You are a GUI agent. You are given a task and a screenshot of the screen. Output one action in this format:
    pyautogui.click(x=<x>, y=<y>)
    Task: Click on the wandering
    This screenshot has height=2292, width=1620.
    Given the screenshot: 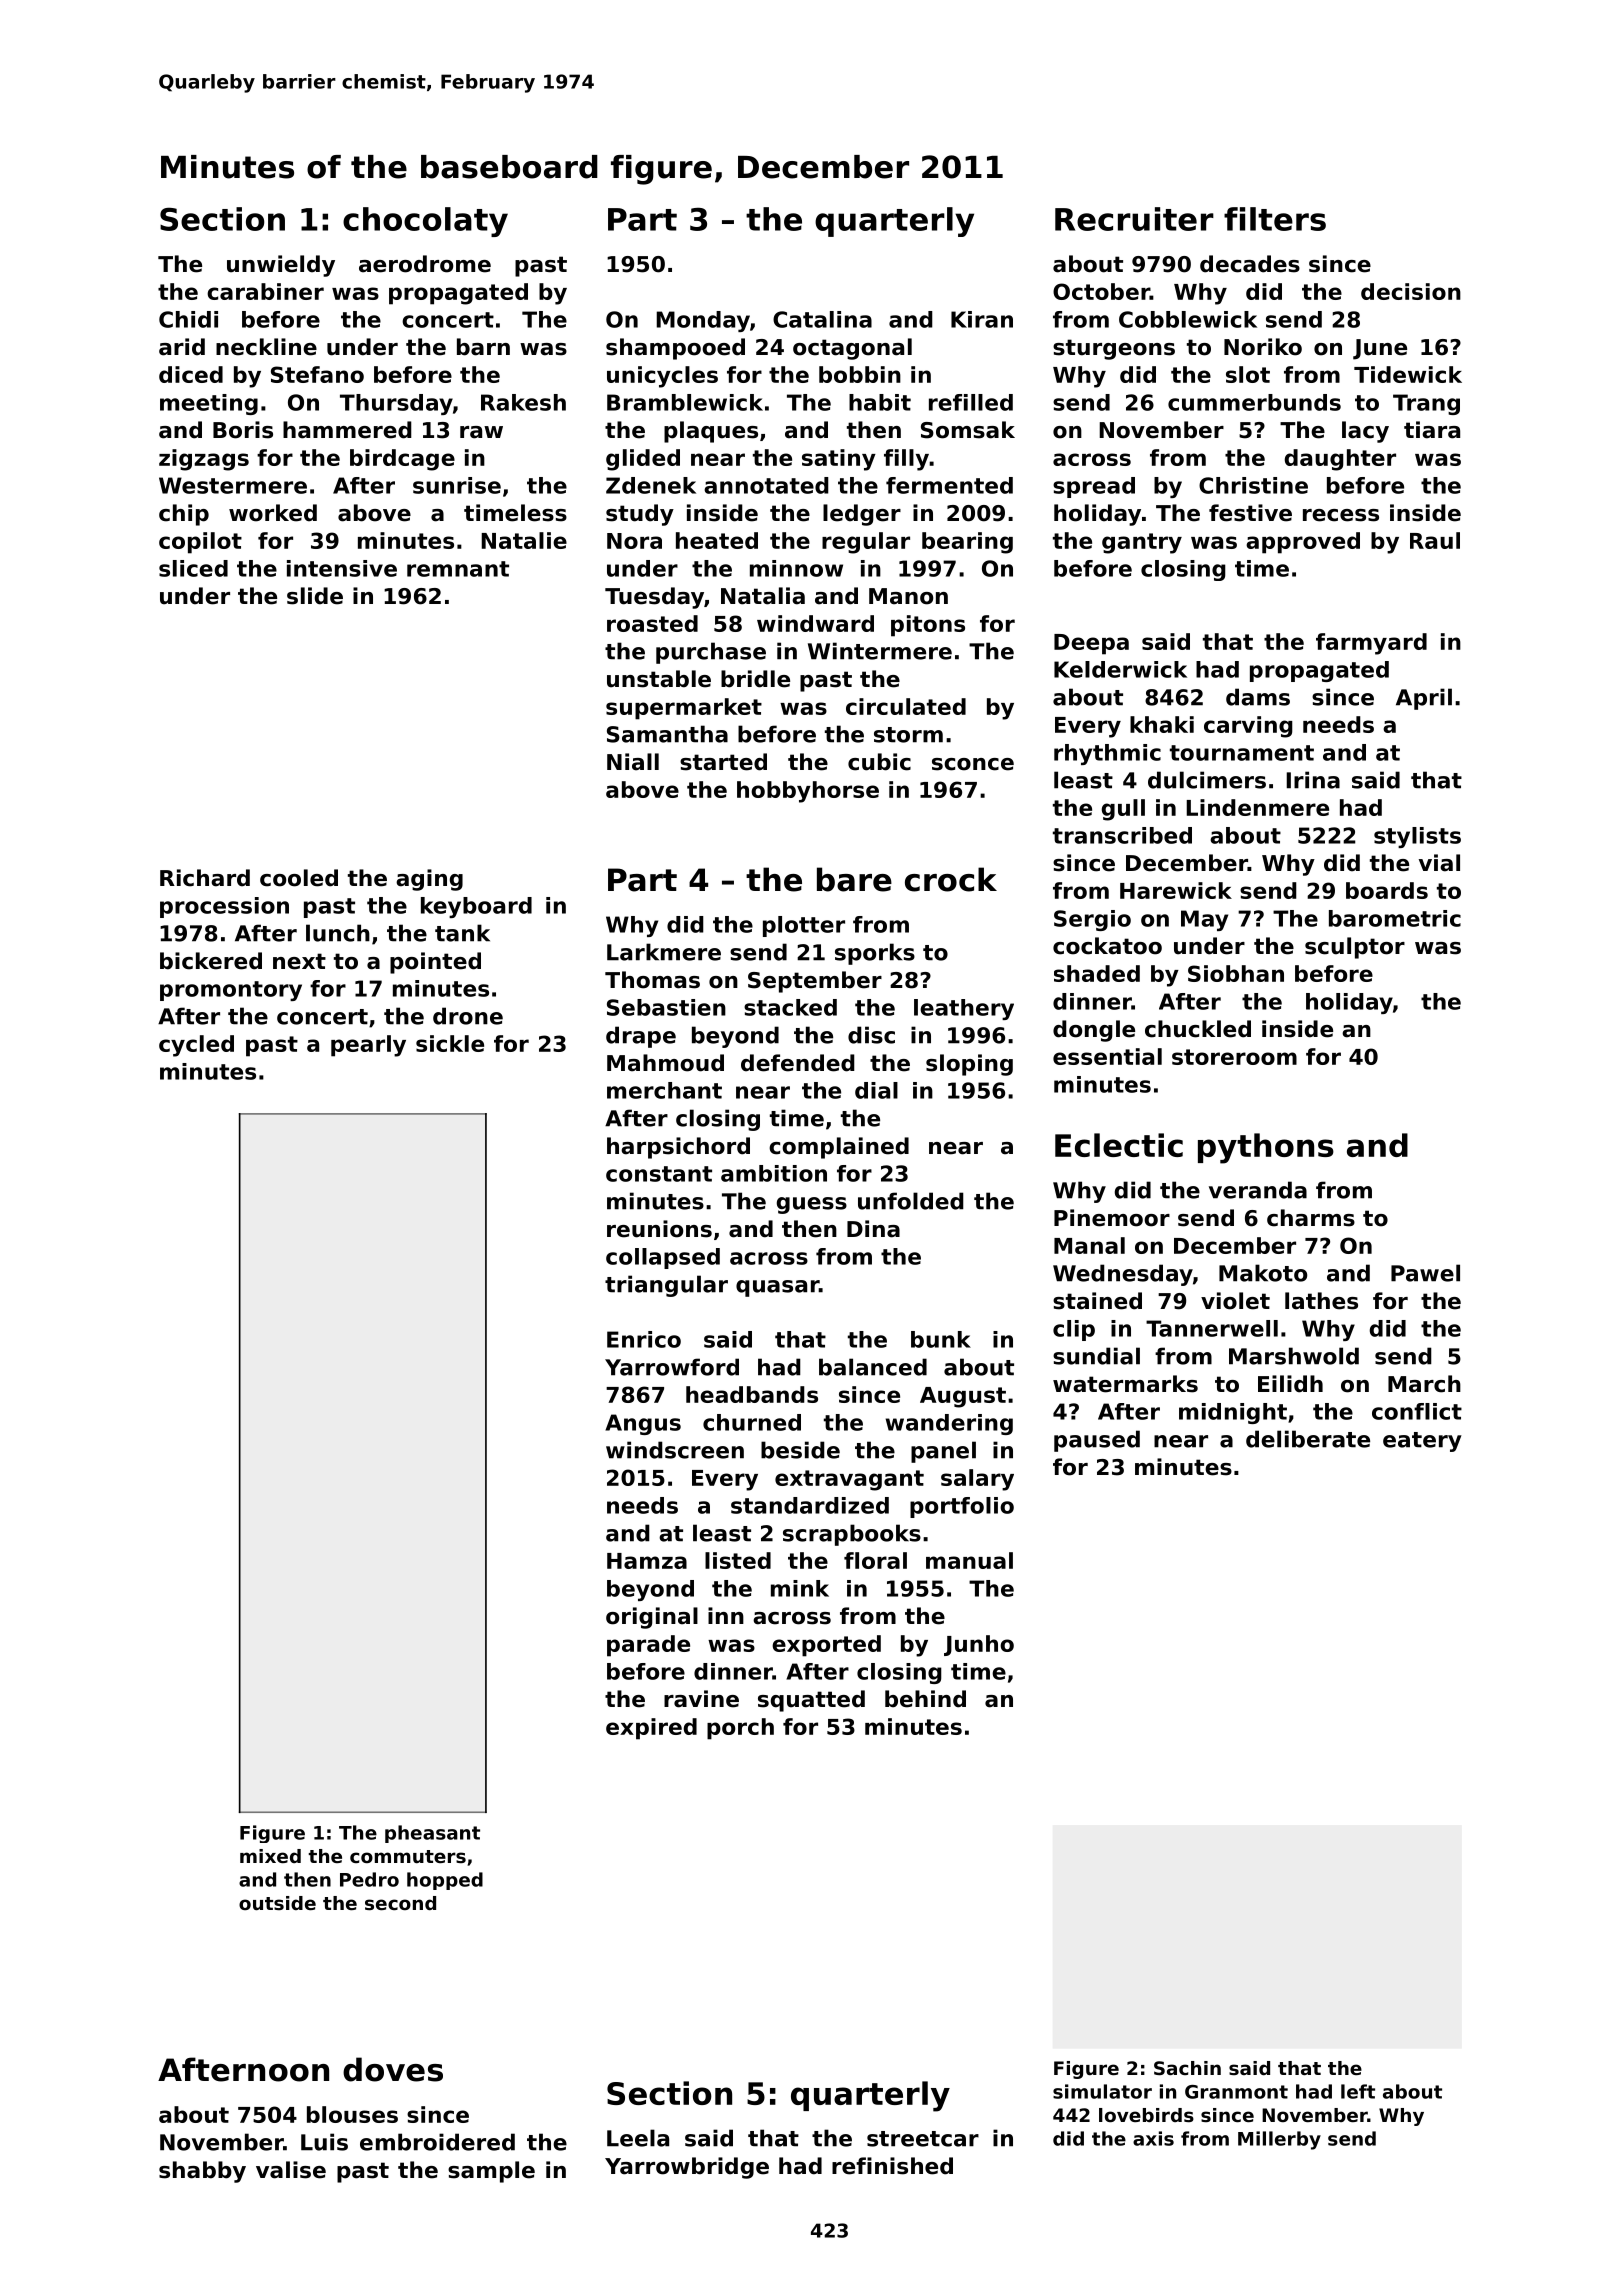 What is the action you would take?
    pyautogui.click(x=949, y=1424)
